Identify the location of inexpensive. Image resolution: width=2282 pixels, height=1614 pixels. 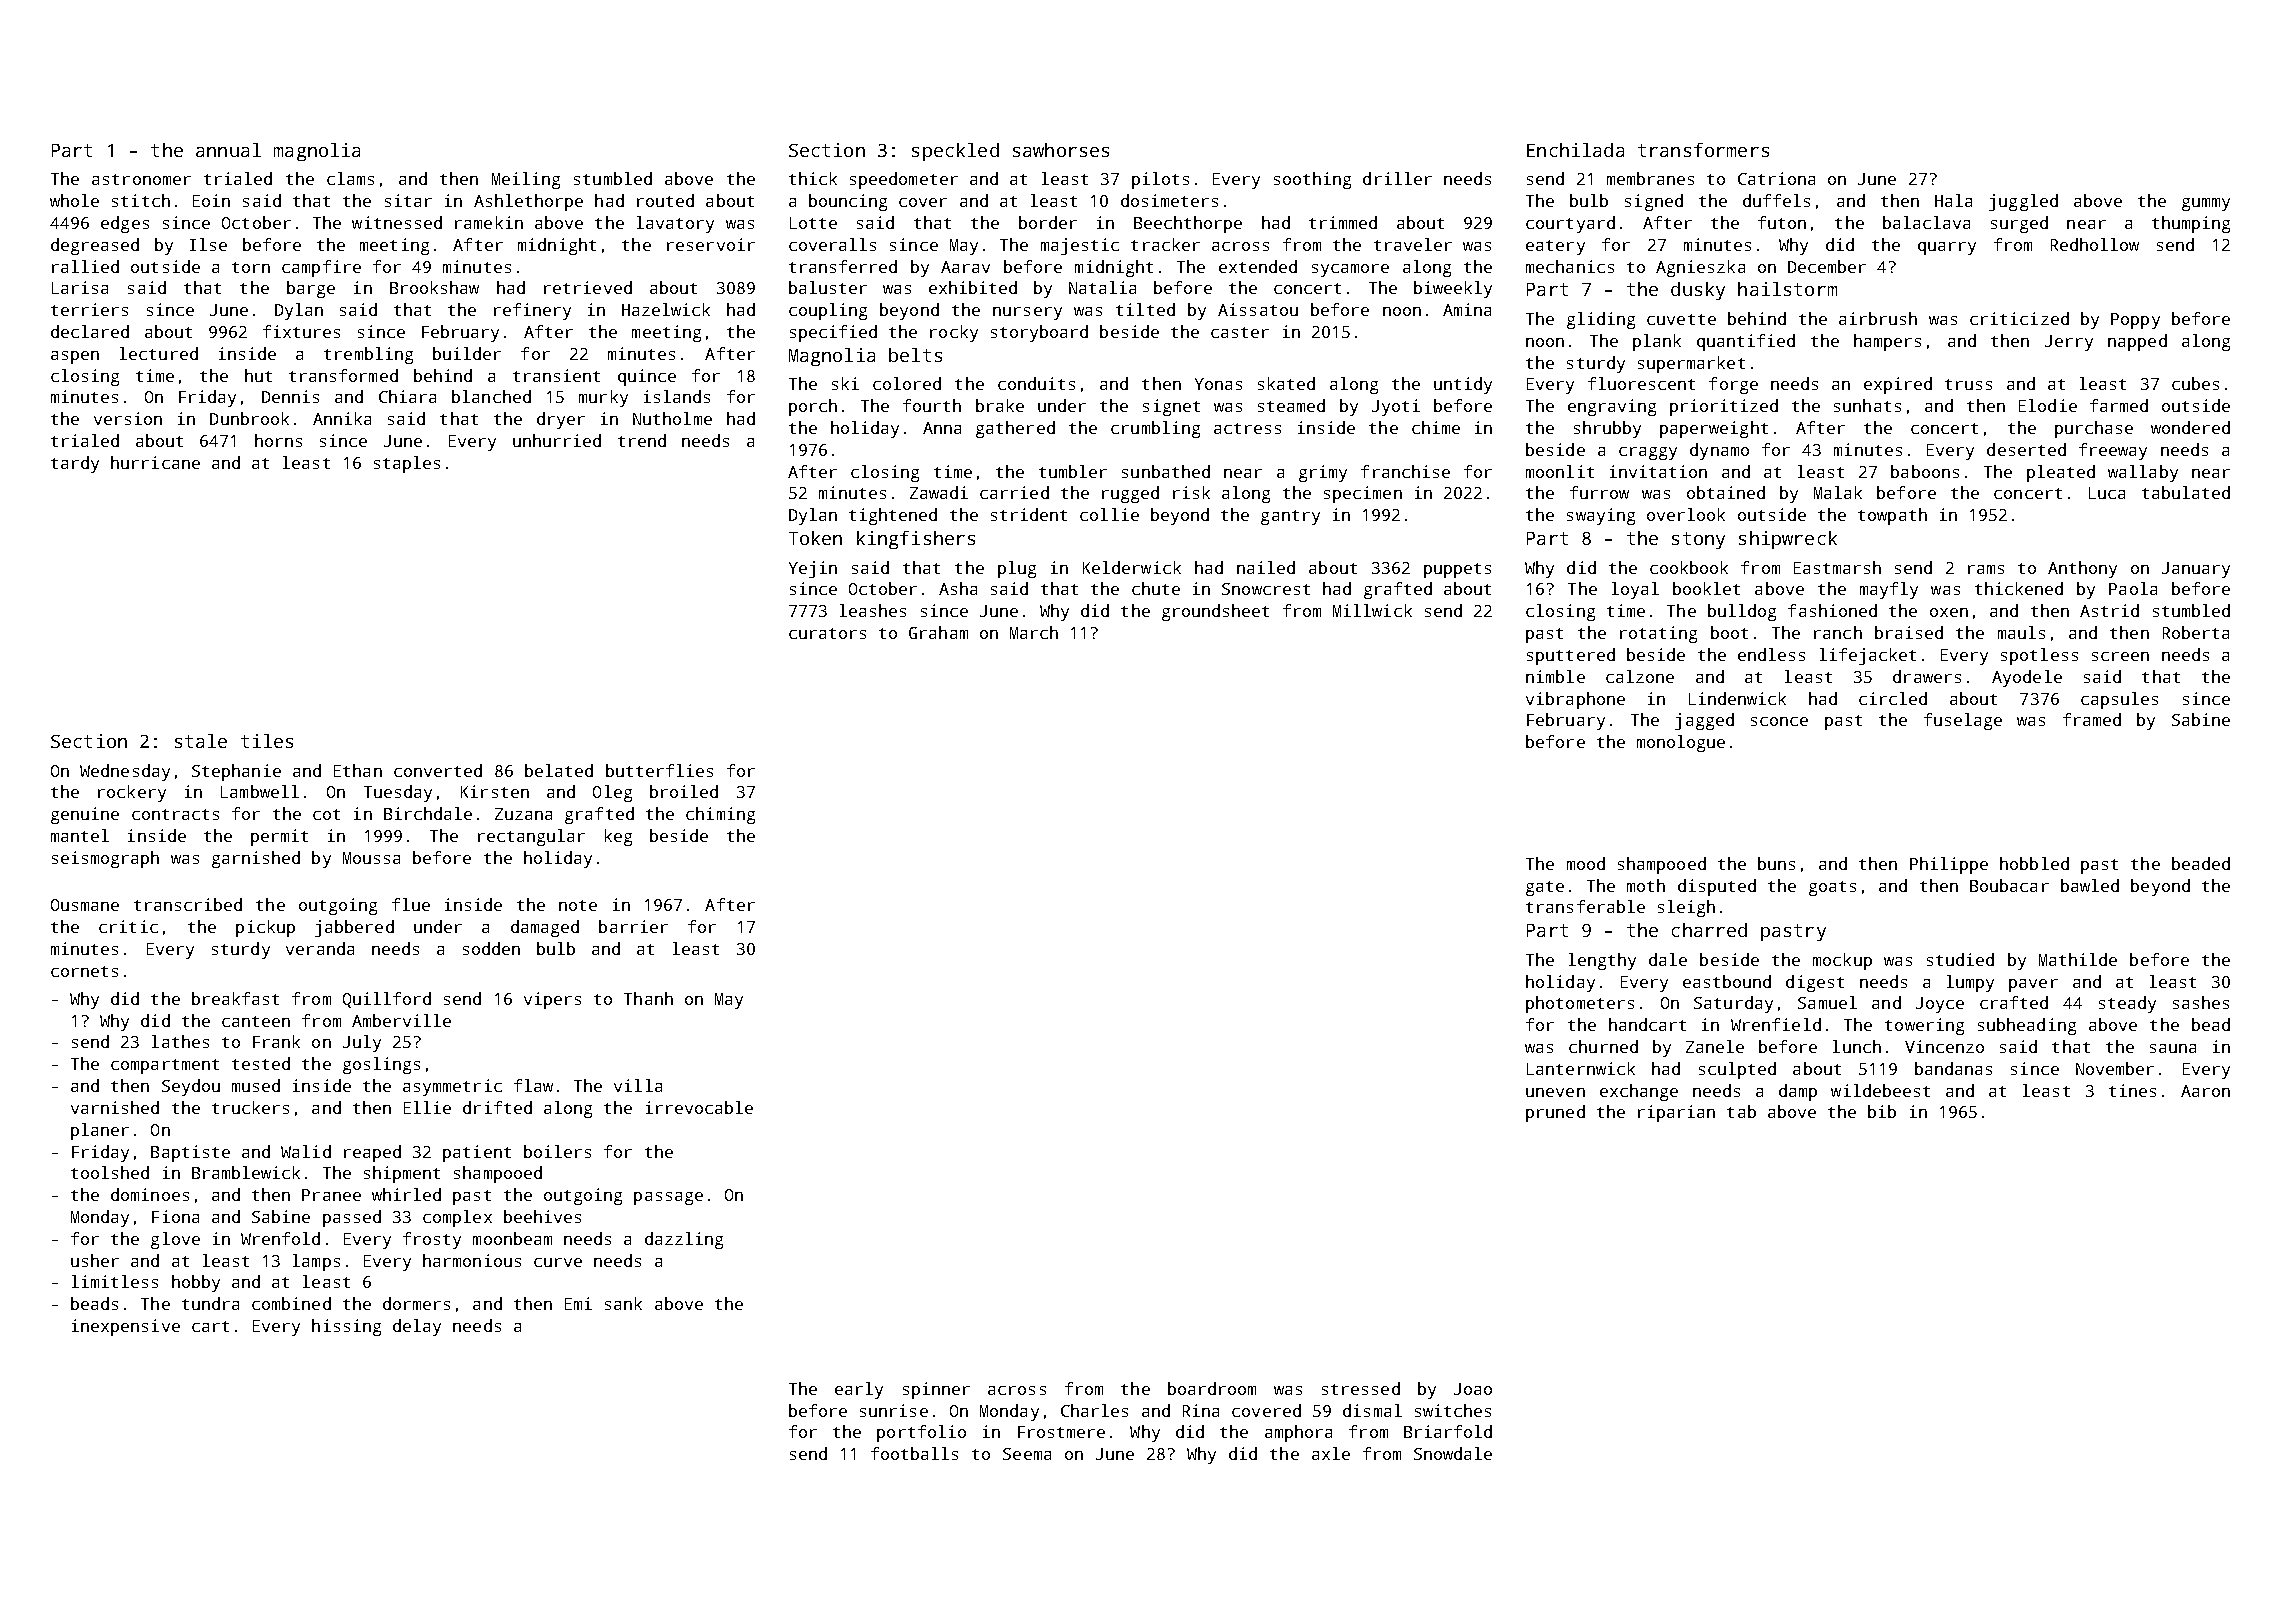
(126, 1327).
